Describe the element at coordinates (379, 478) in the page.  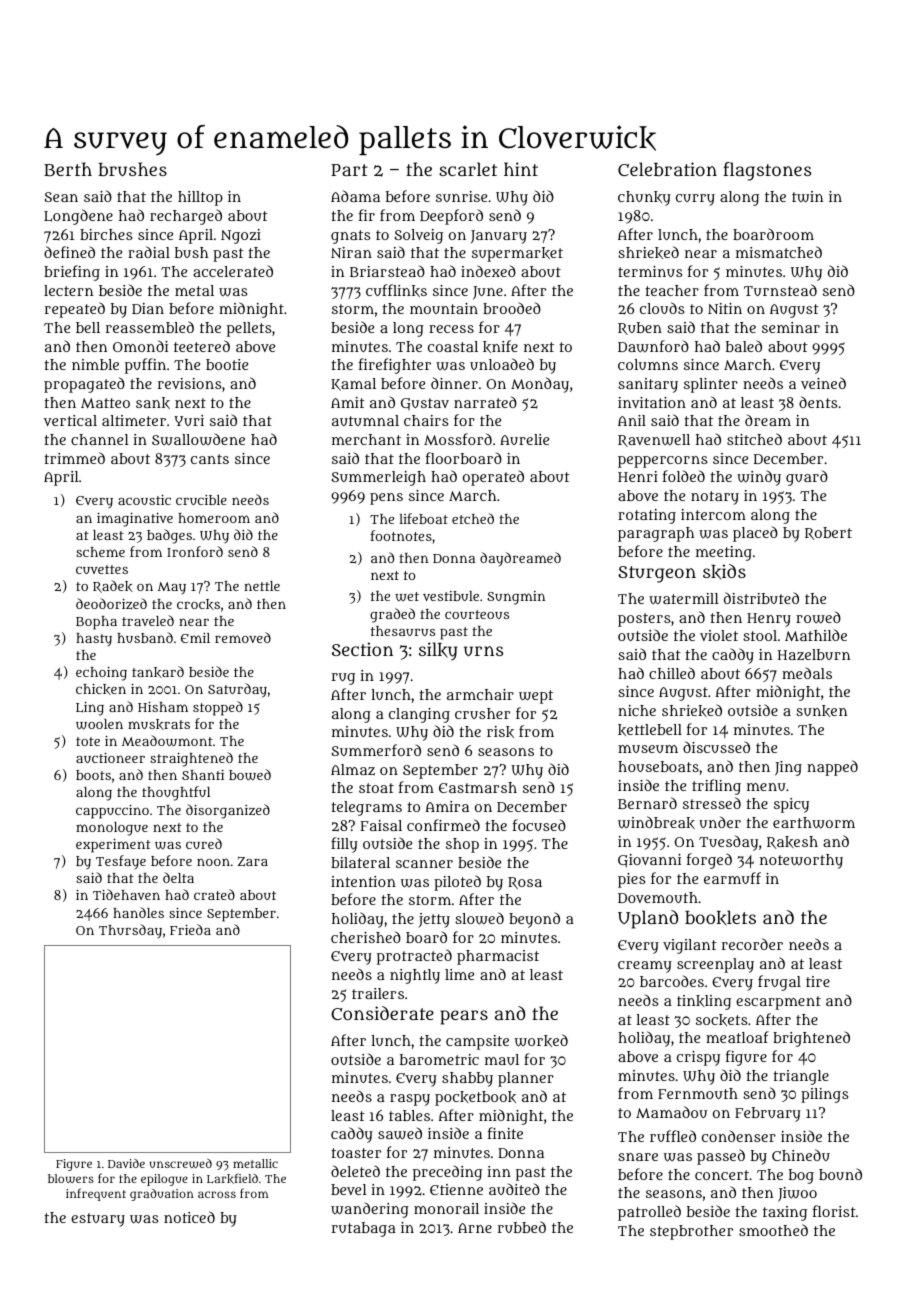
I see `Summerleigh` at that location.
